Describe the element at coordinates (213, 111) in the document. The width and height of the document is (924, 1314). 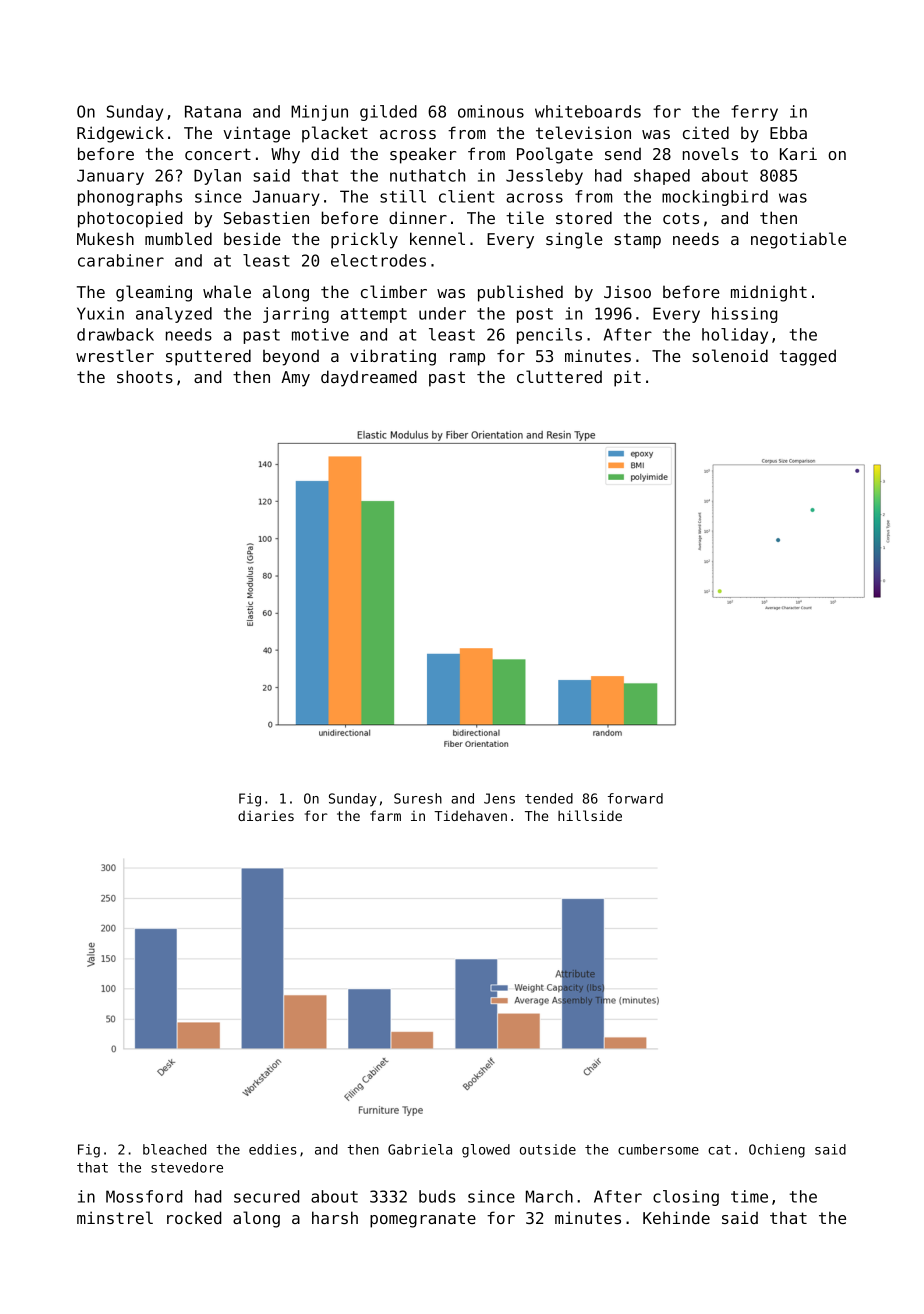
I see `Ratana` at that location.
